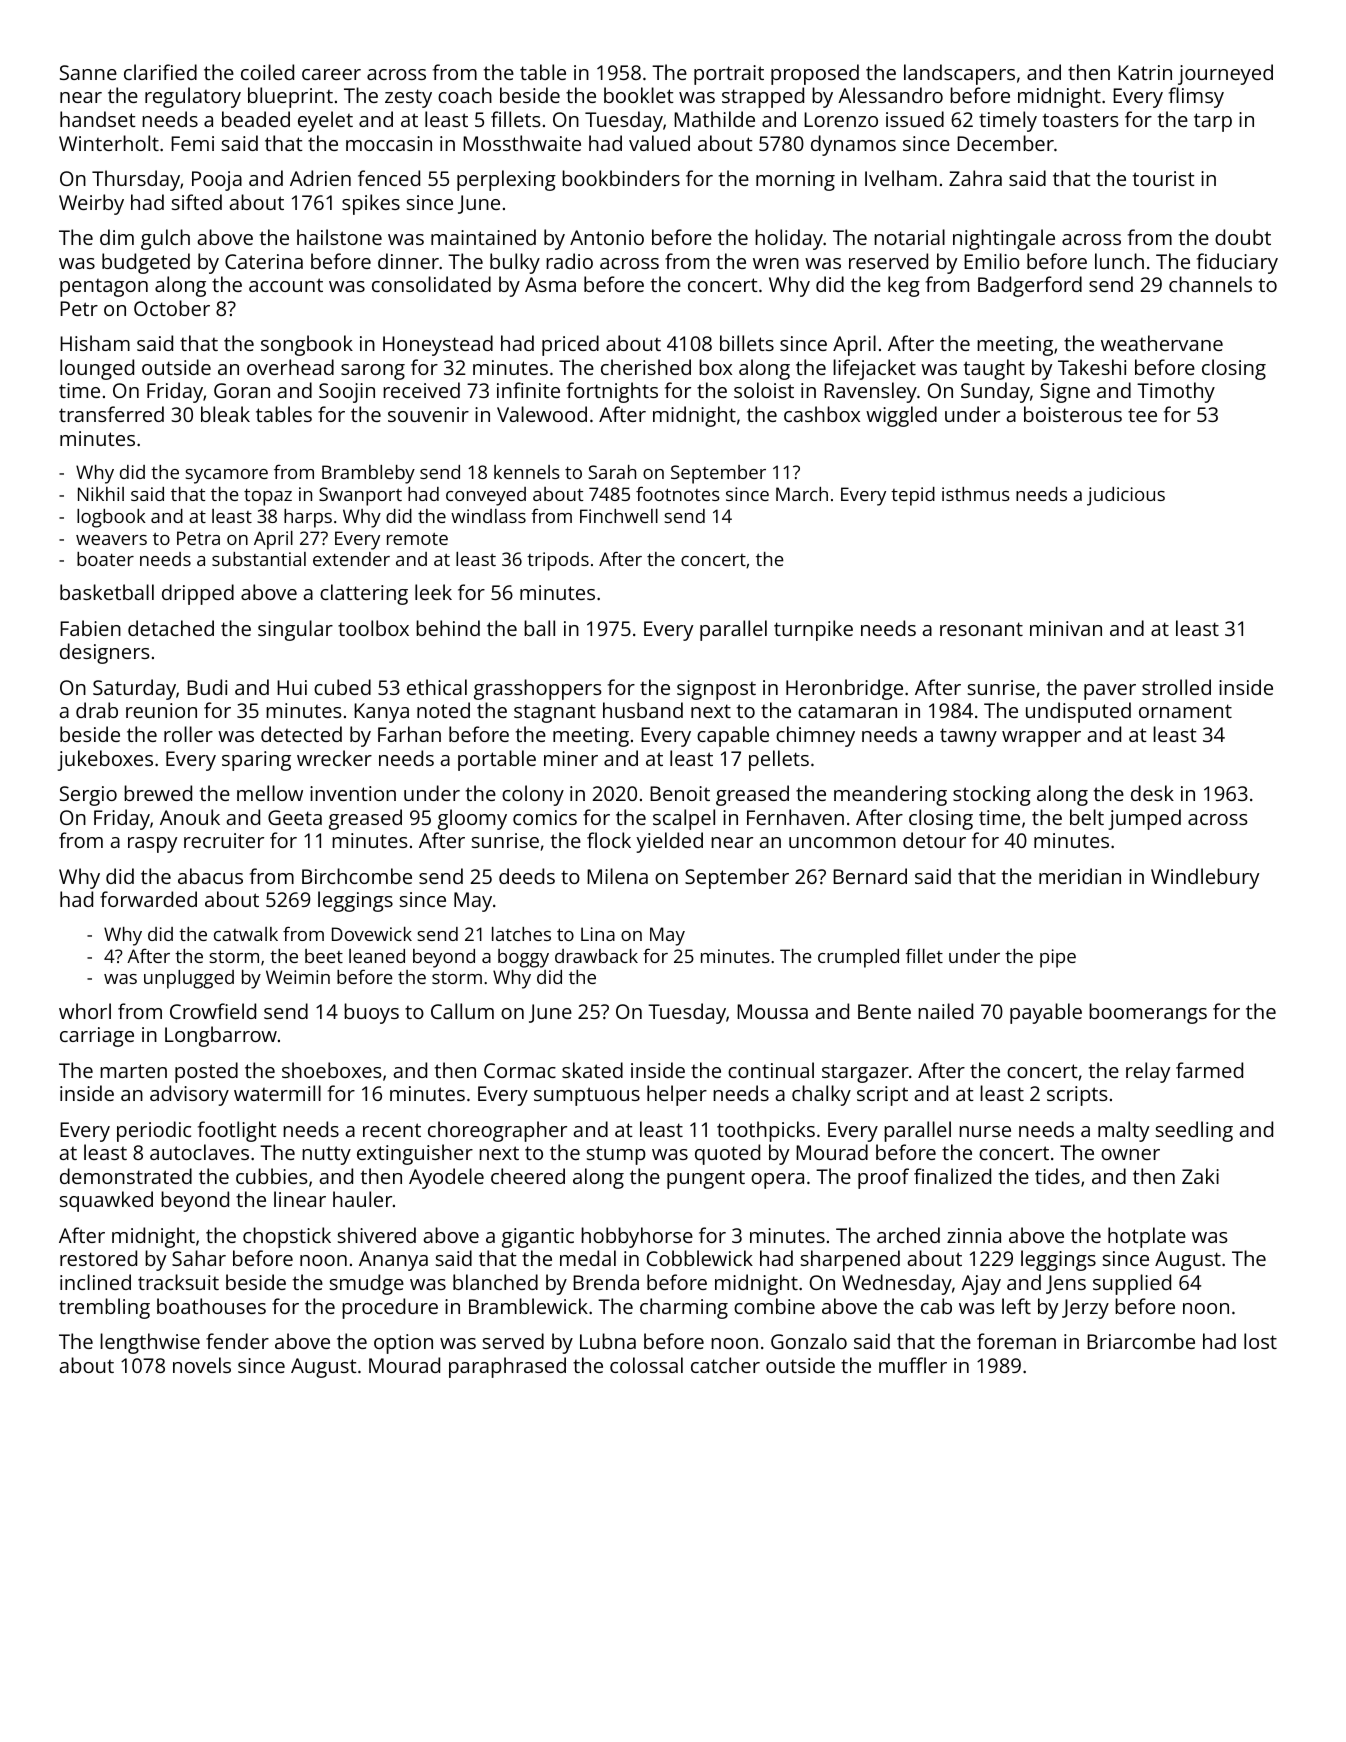 This document has height=1742, width=1346. What do you see at coordinates (90, 628) in the document?
I see `Fabien` at bounding box center [90, 628].
